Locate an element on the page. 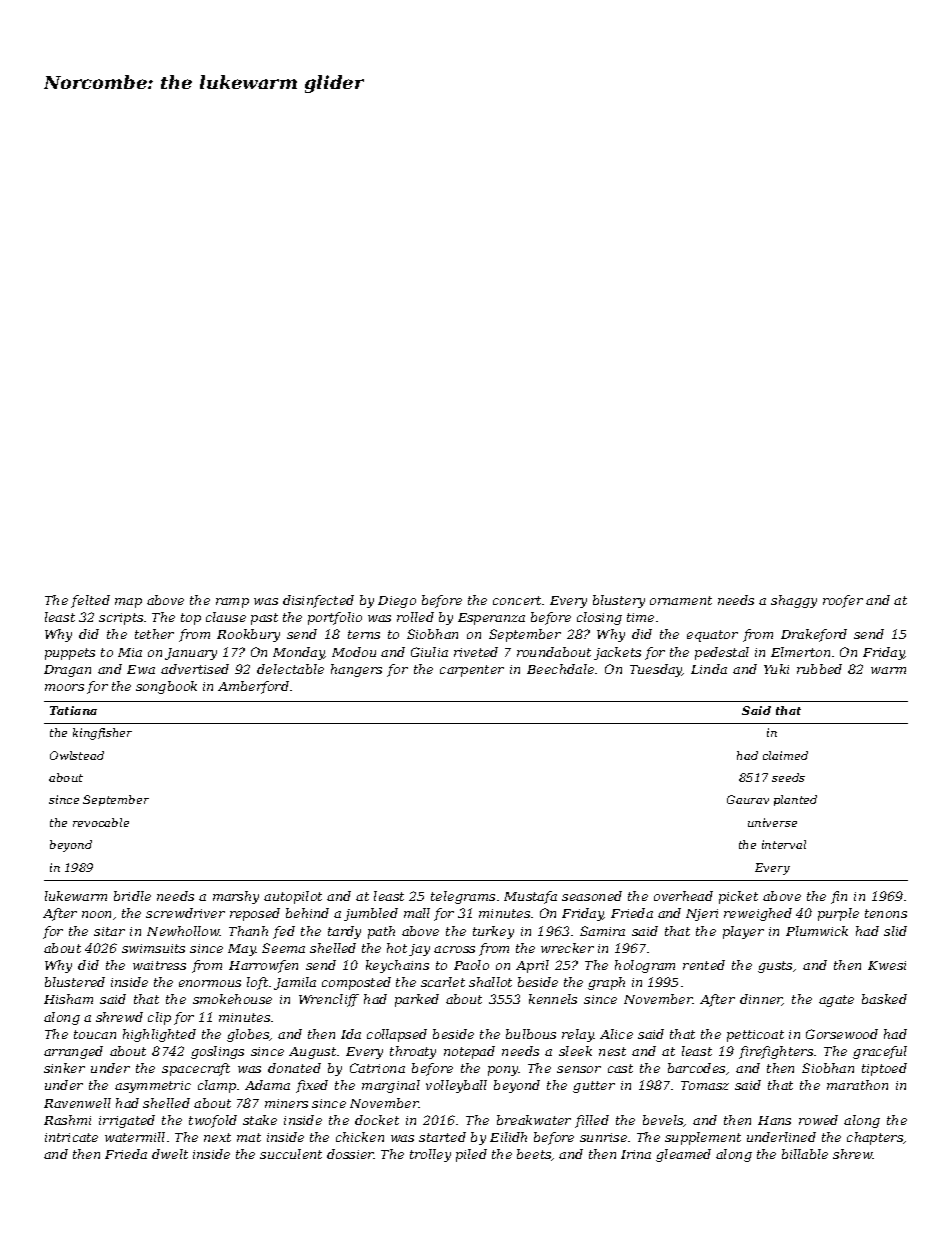  claimed is located at coordinates (785, 755).
